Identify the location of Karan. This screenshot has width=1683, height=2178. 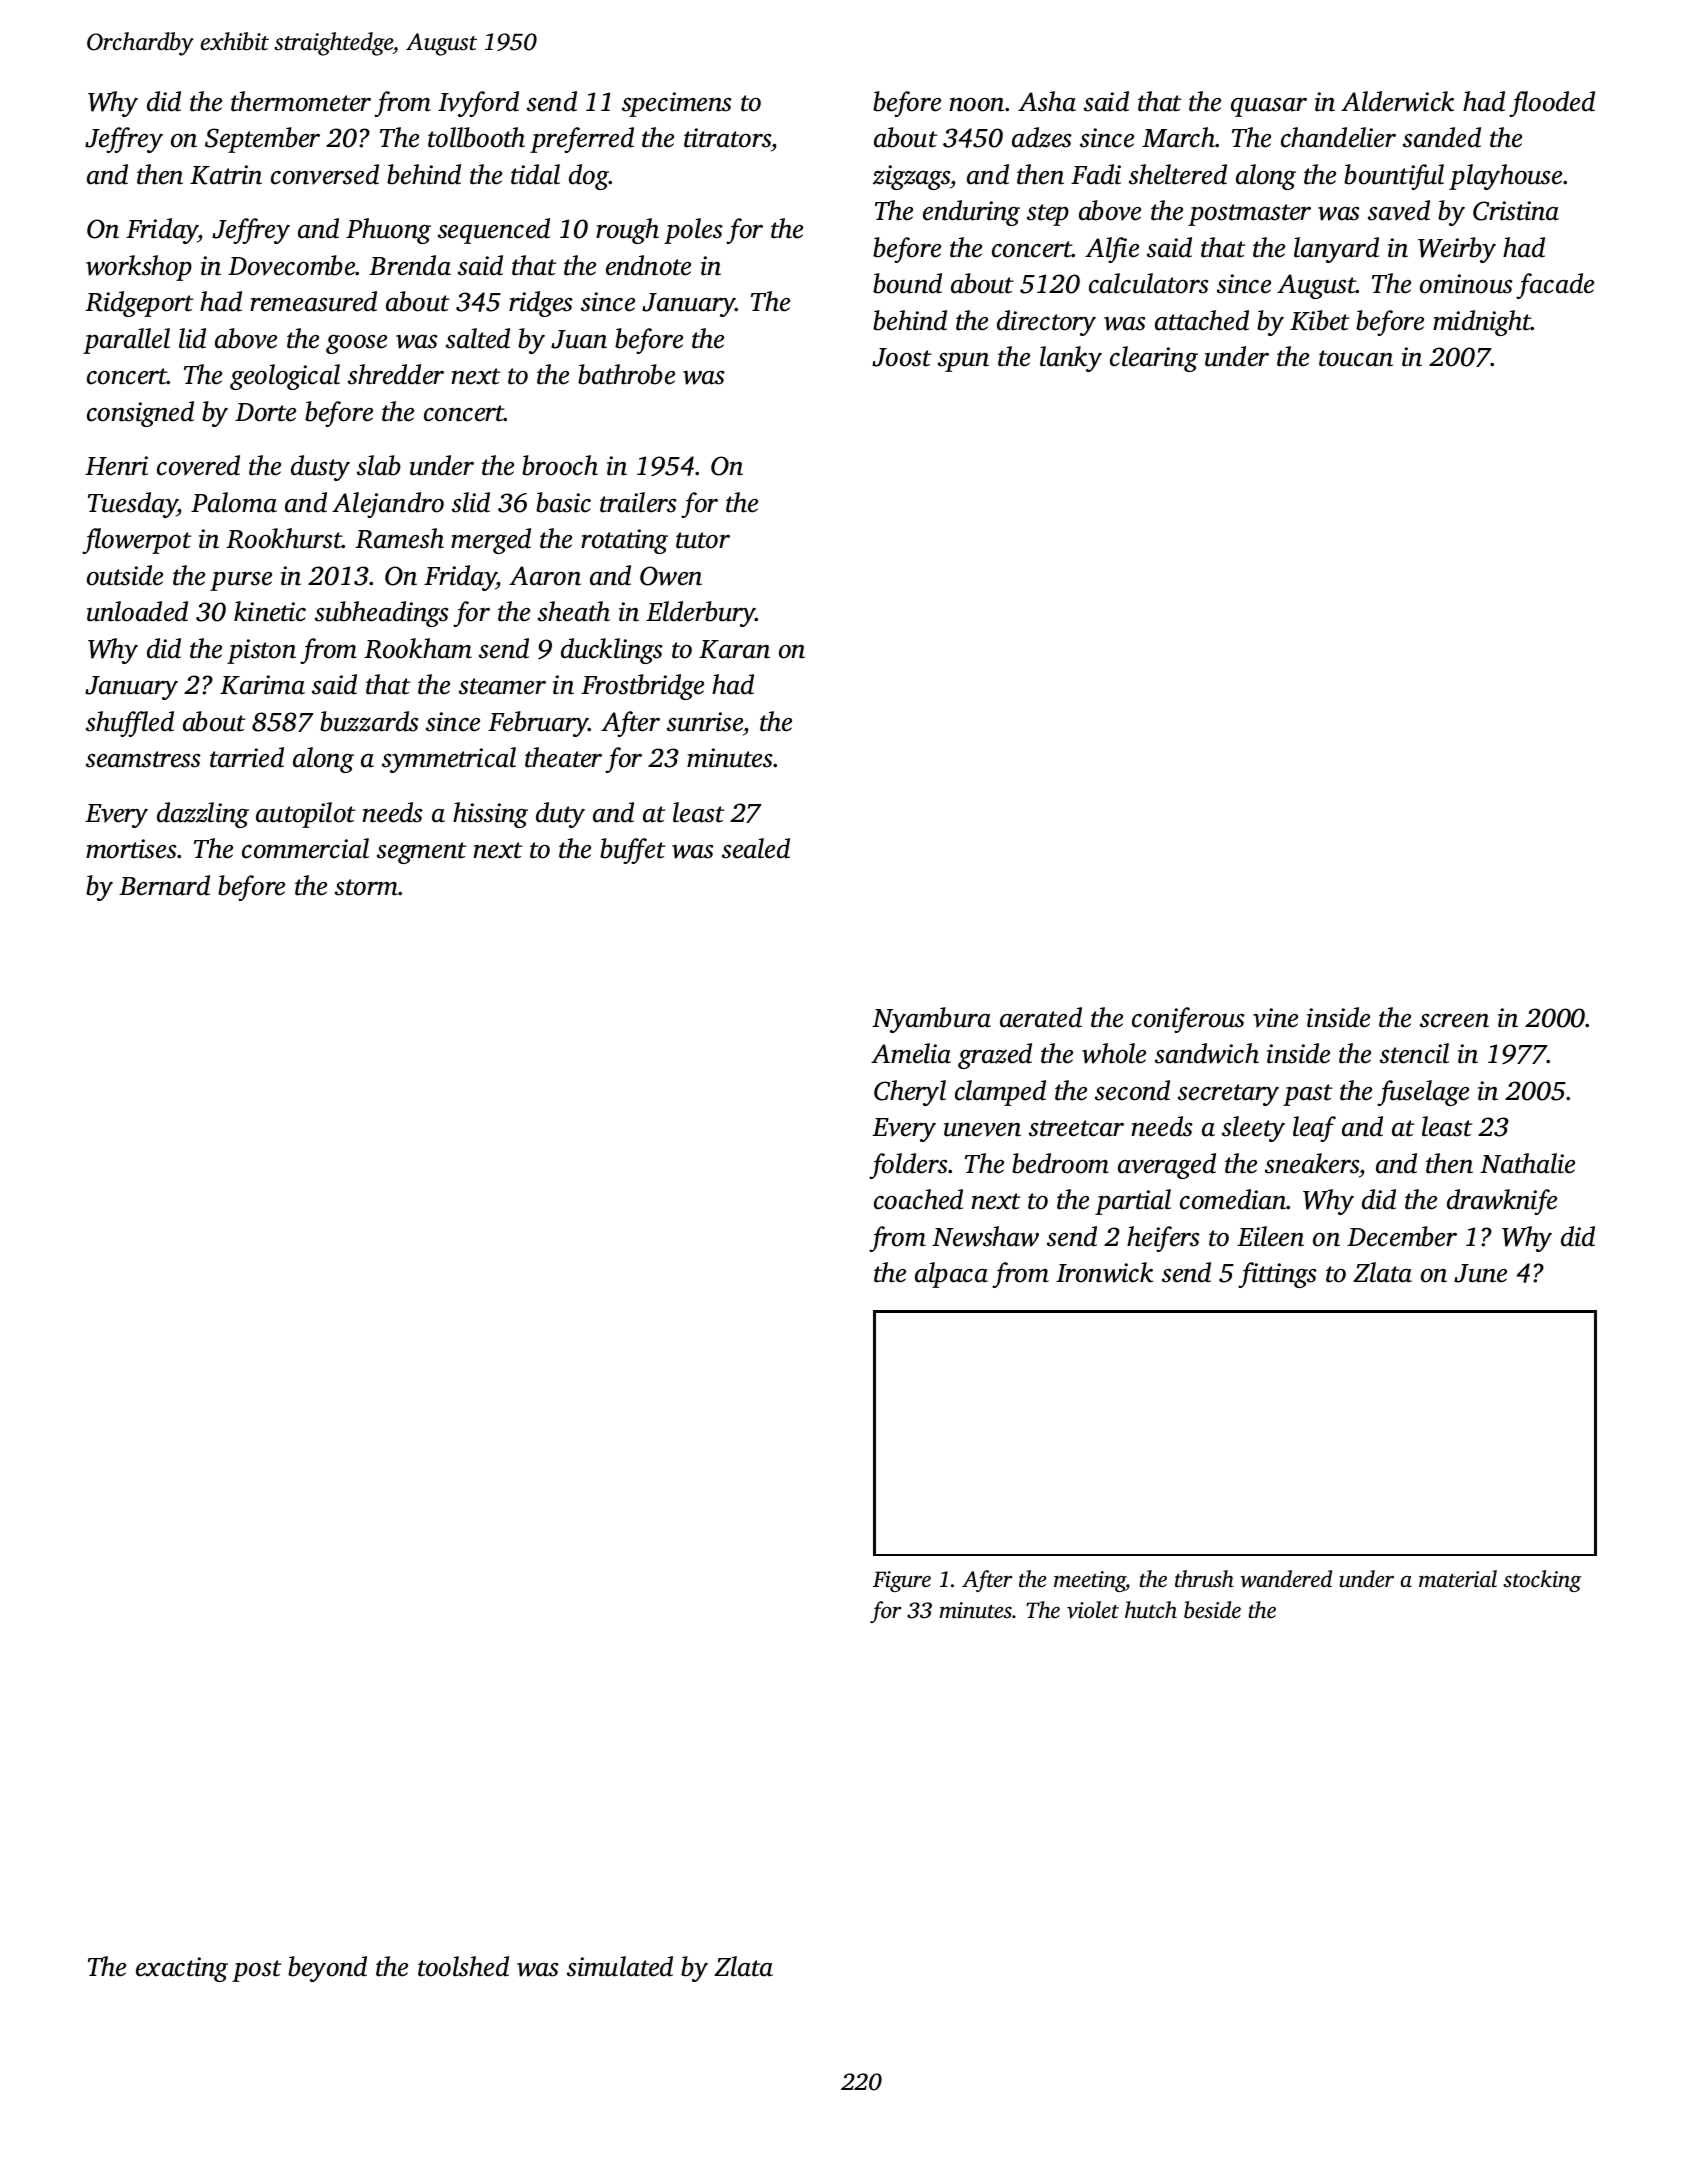
(734, 649).
